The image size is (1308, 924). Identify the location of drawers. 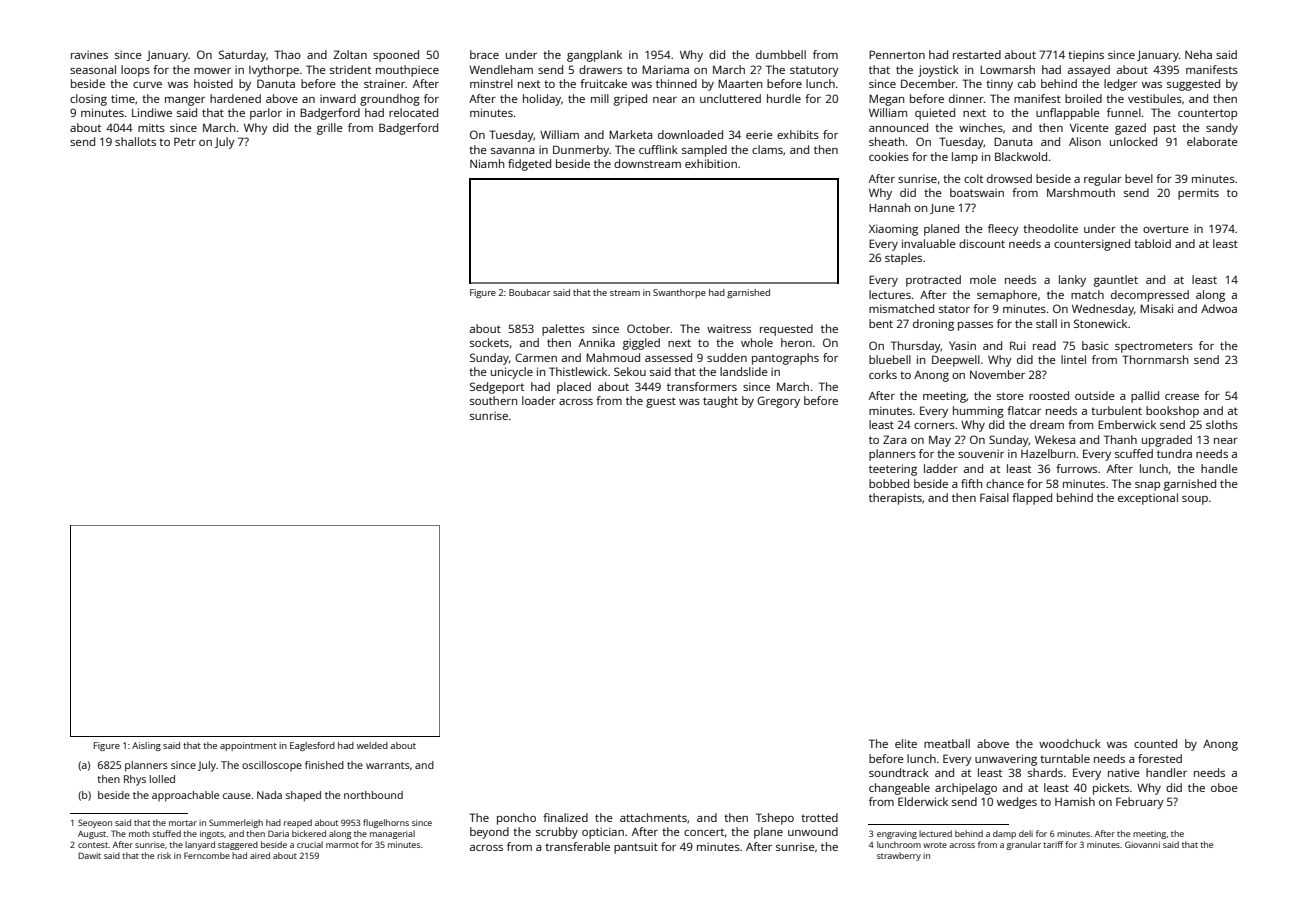
(600, 69).
